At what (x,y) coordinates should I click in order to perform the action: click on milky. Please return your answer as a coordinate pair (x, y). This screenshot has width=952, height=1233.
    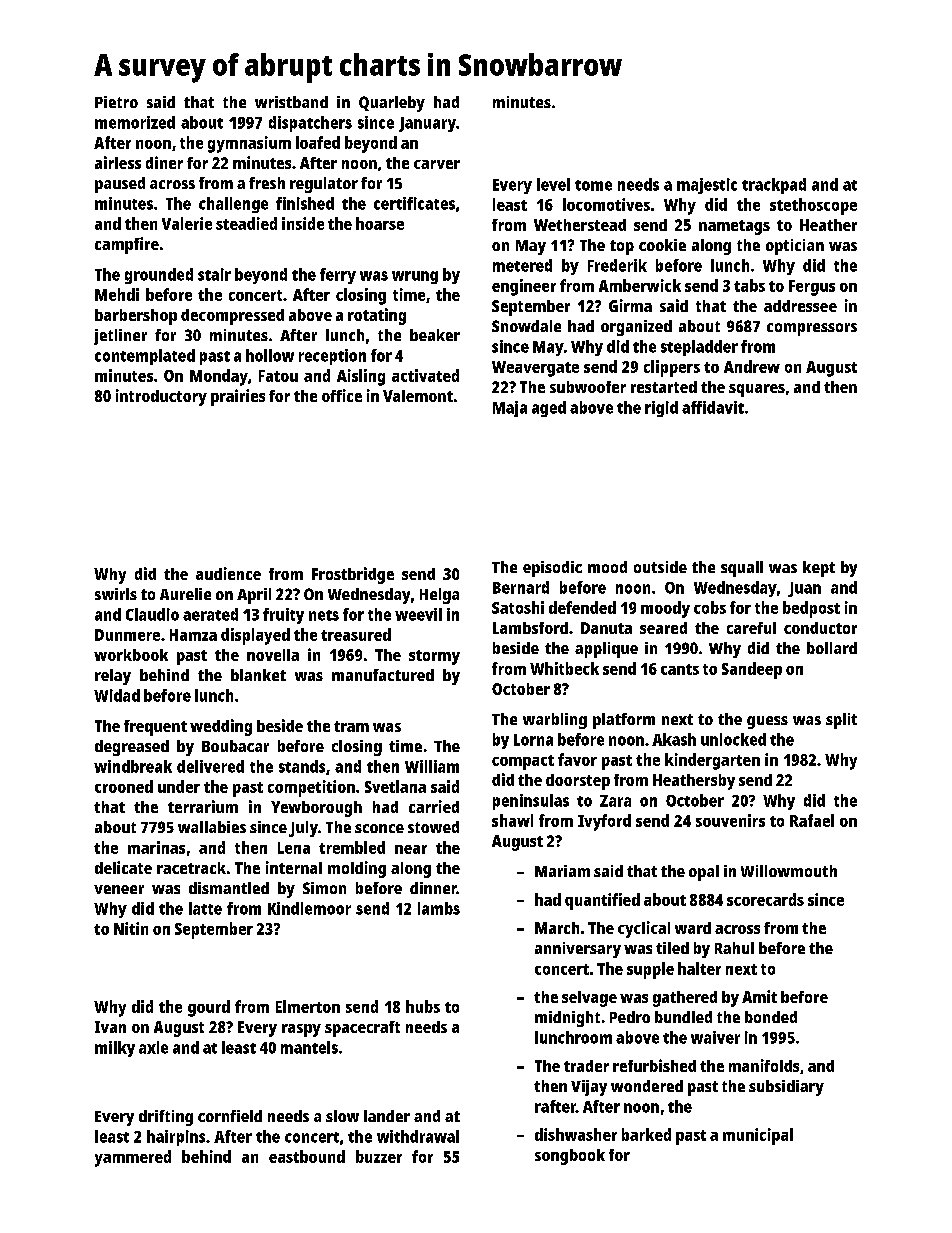
    Looking at the image, I should click on (115, 1049).
